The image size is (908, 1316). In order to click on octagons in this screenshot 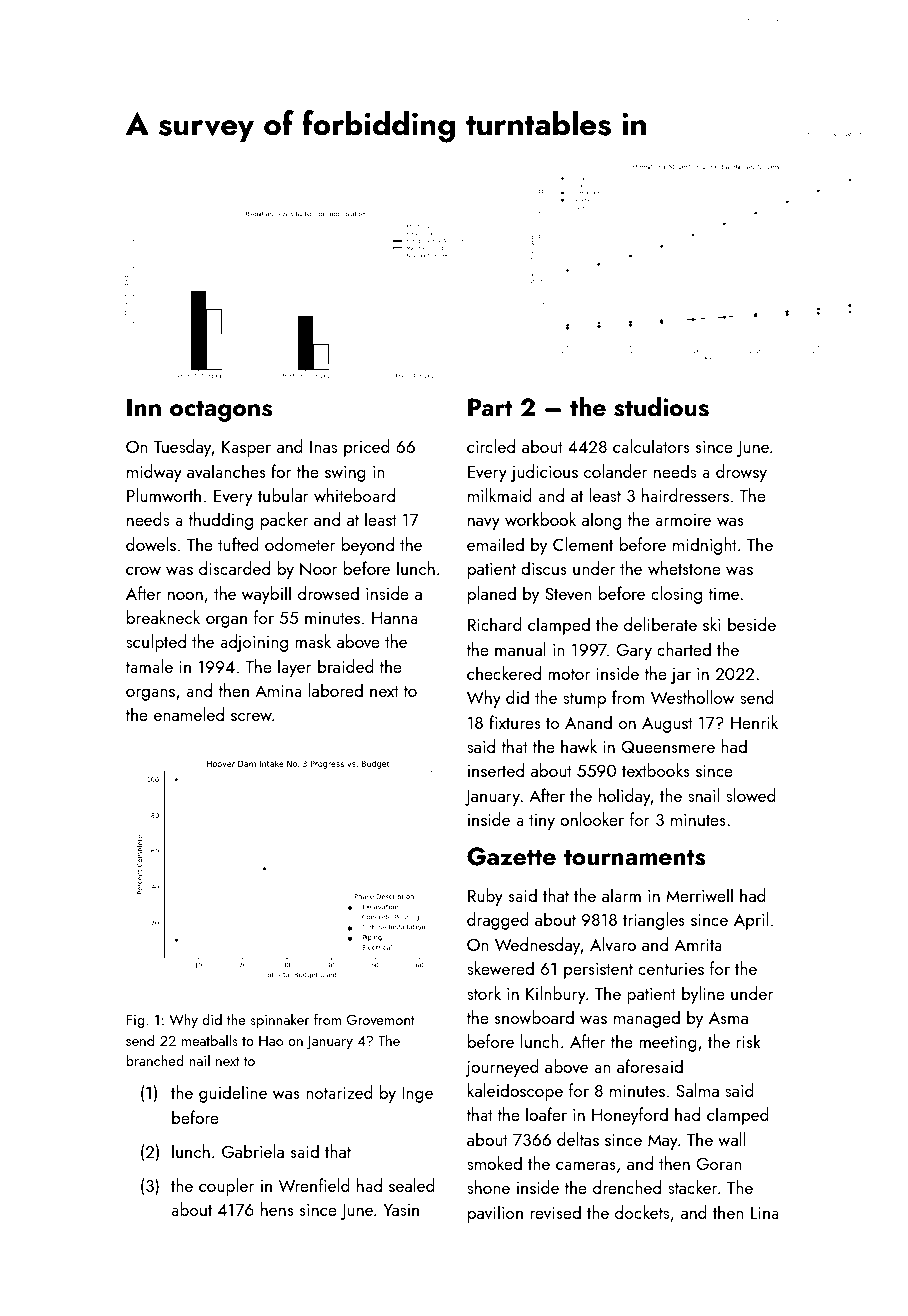, I will do `click(221, 411)`.
